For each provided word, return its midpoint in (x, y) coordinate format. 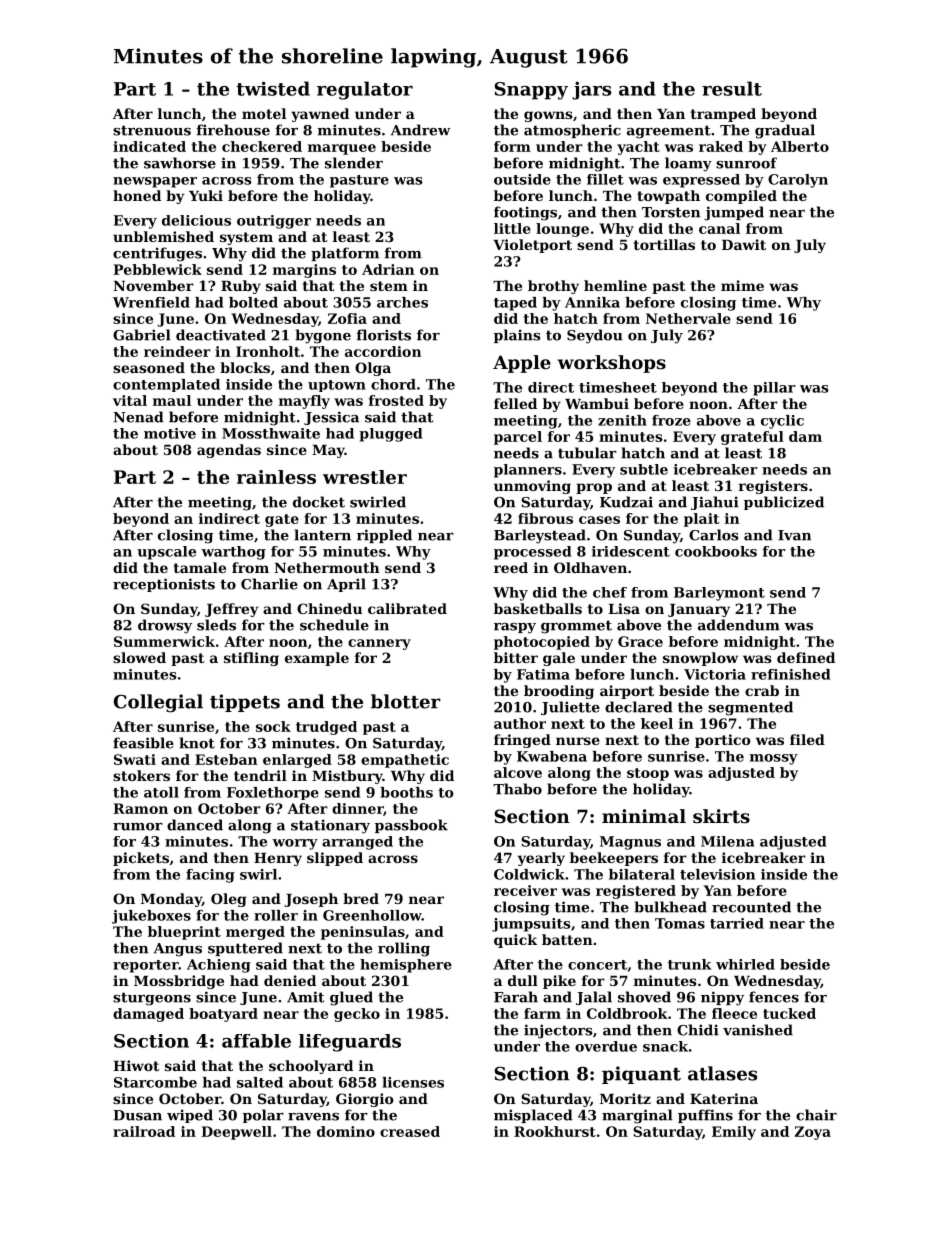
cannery (379, 644)
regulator (365, 90)
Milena (728, 841)
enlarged (297, 761)
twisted (273, 88)
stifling (251, 659)
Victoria (715, 674)
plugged (390, 435)
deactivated (221, 335)
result (732, 88)
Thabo (517, 789)
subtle (644, 469)
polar (263, 1116)
